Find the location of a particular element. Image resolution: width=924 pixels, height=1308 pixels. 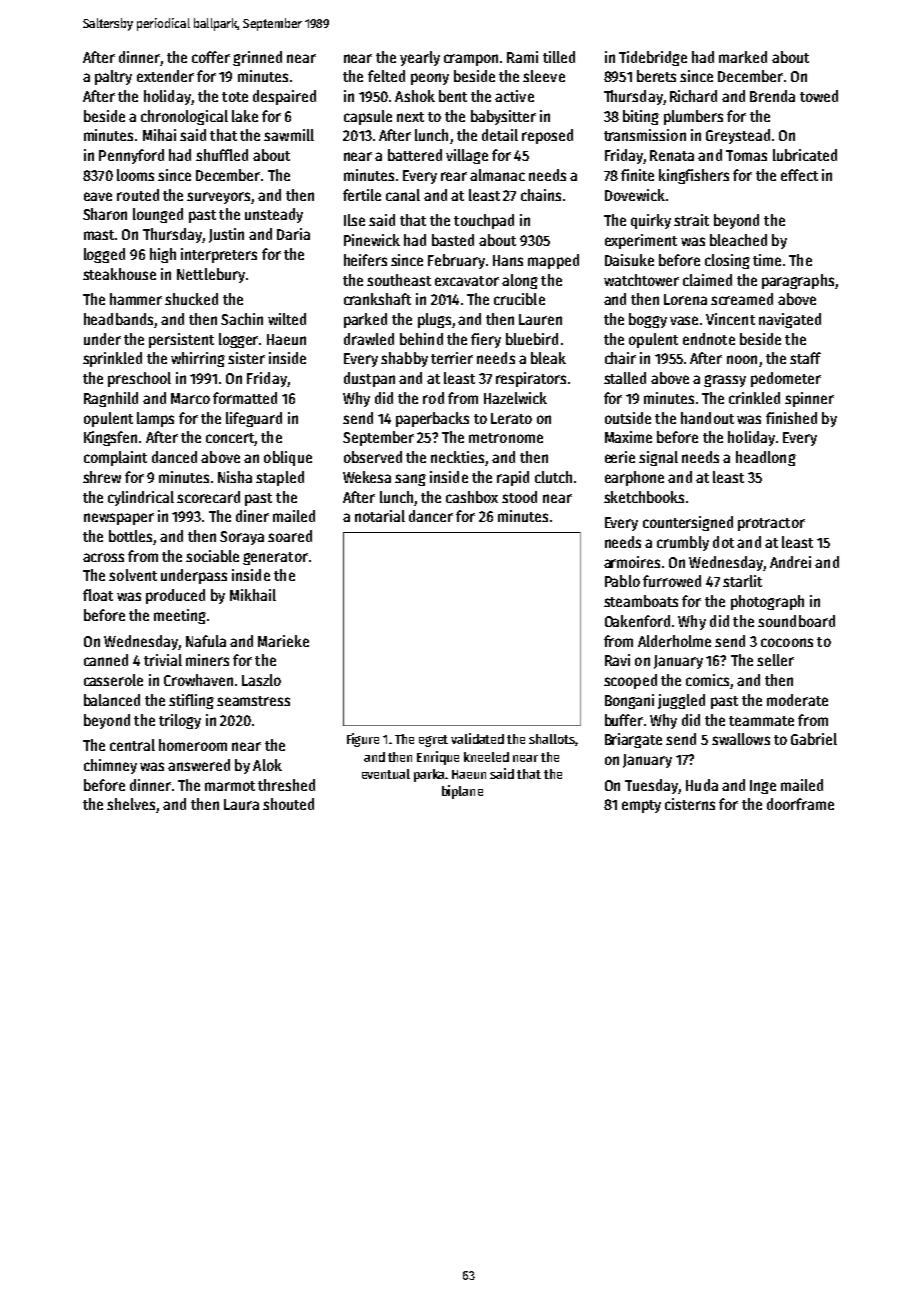

shrew is located at coordinates (102, 477).
